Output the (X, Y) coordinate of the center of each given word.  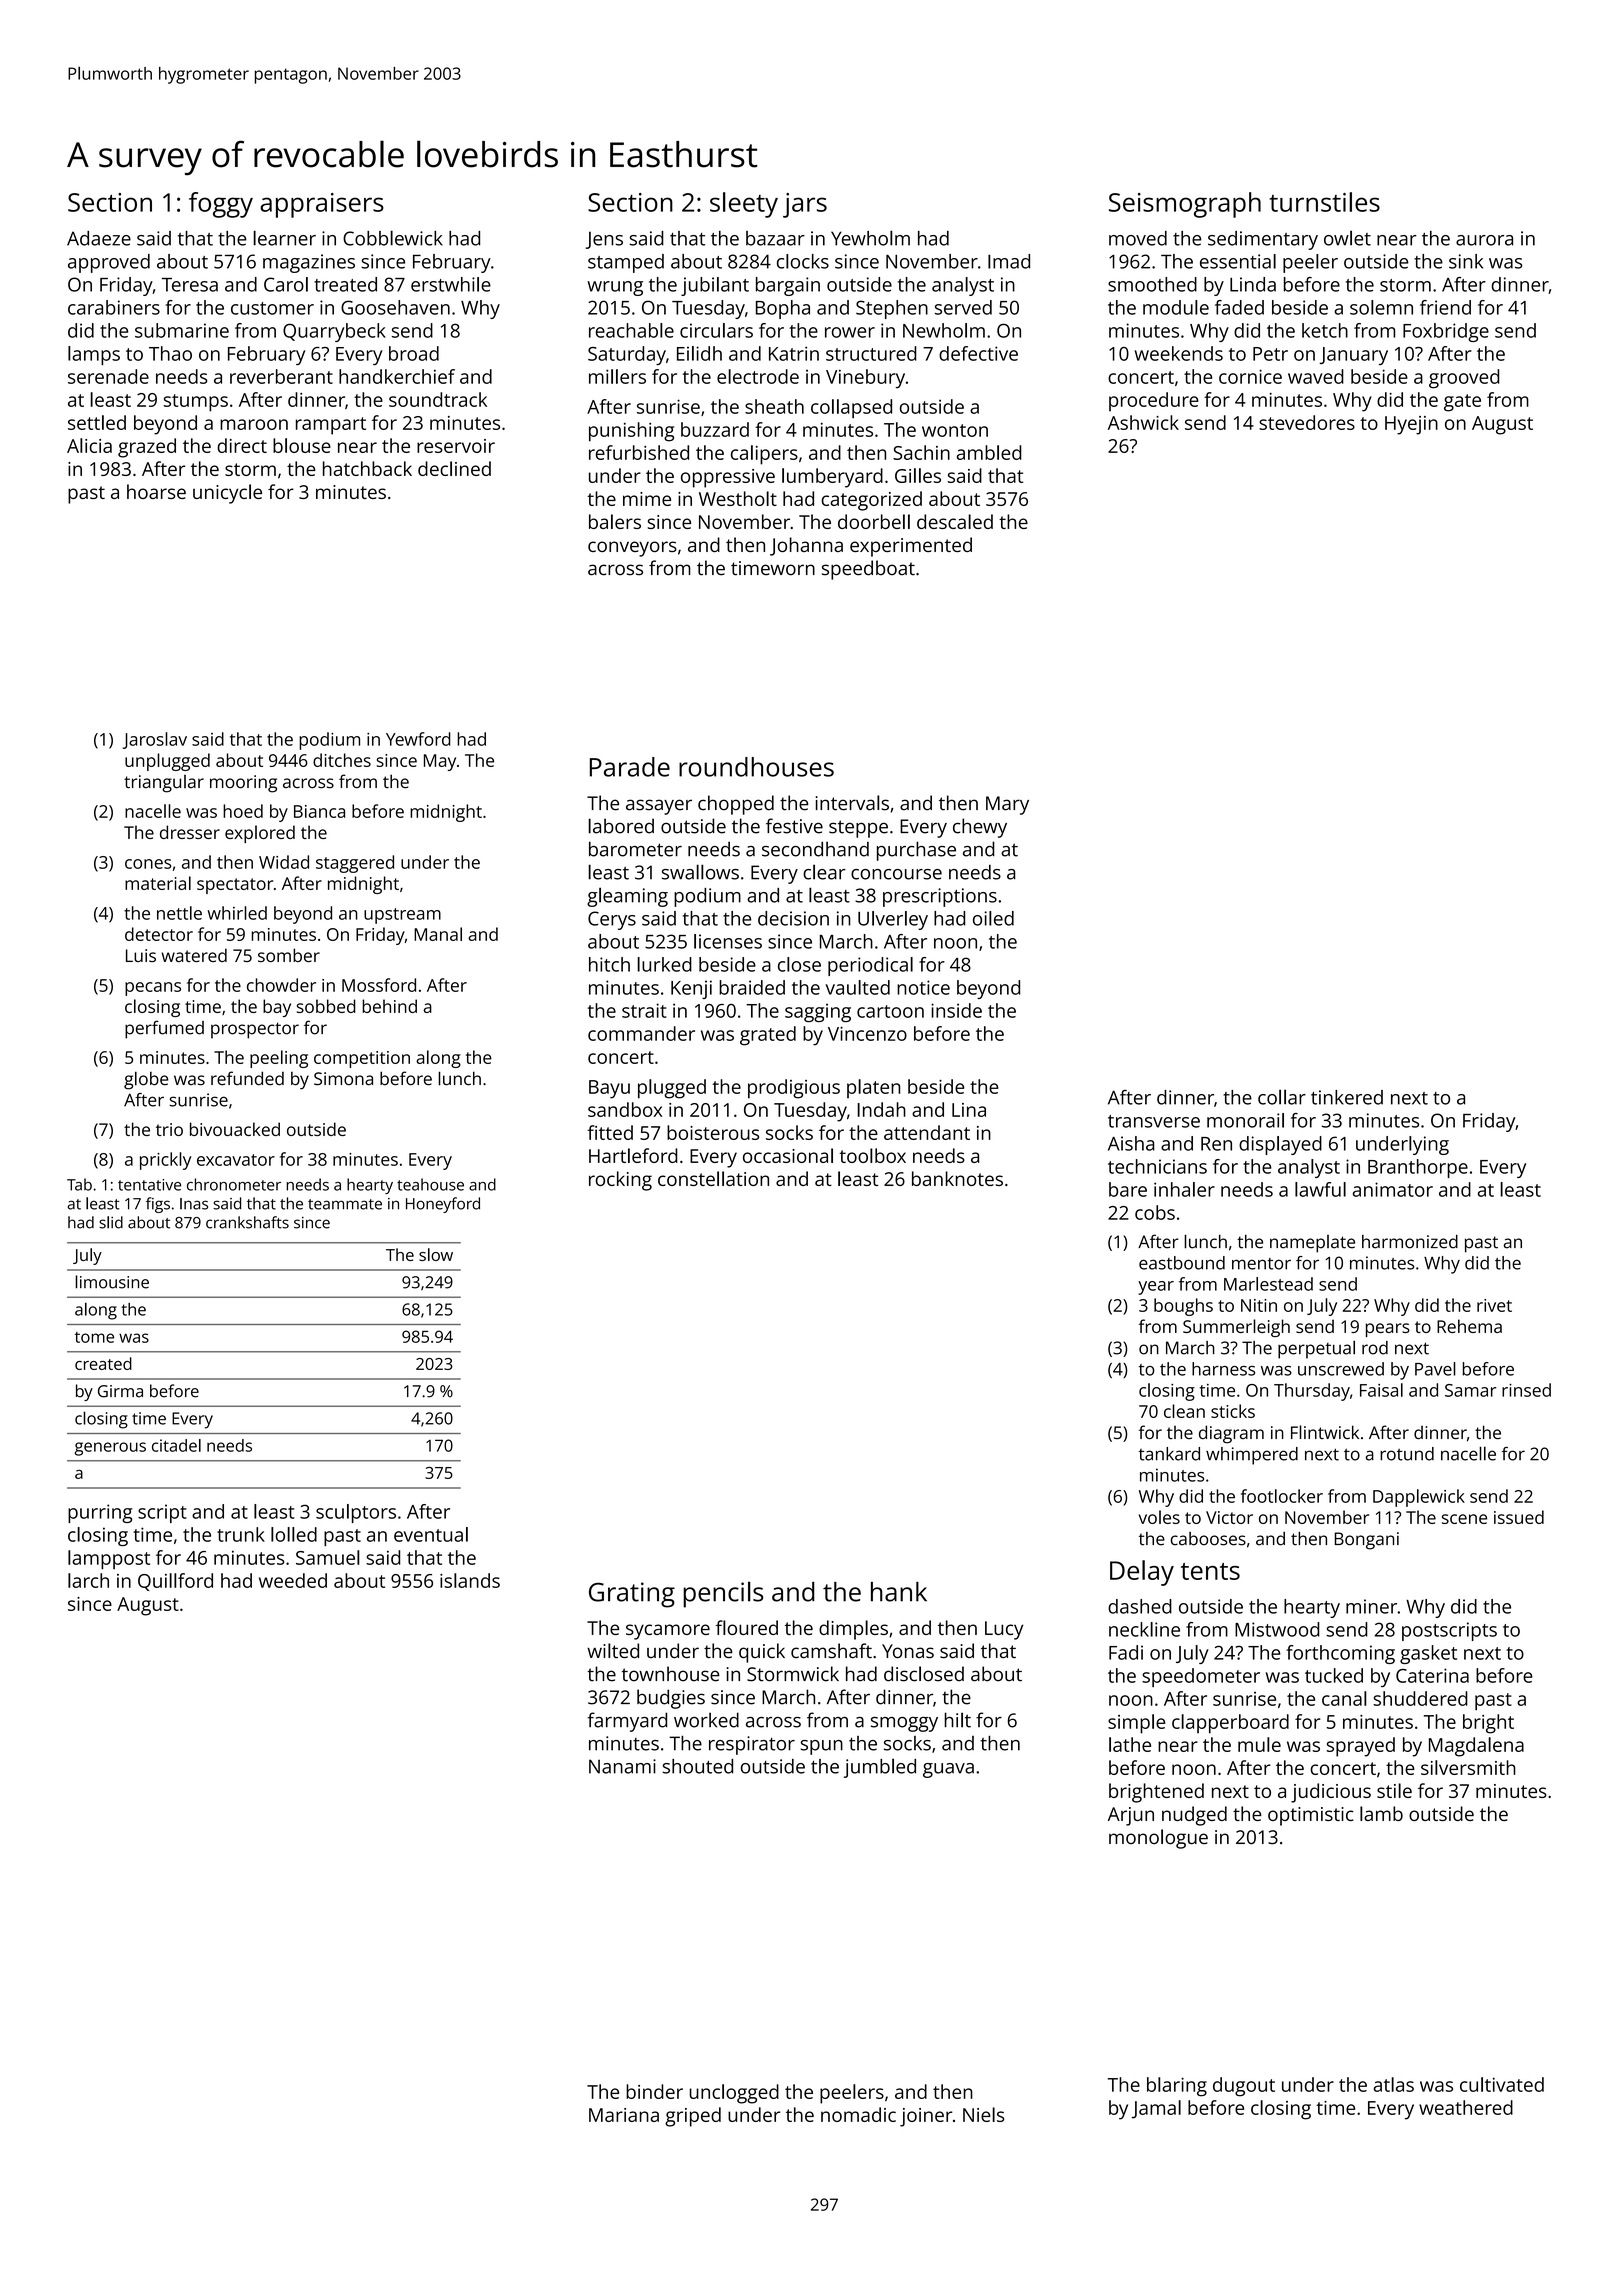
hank (899, 1592)
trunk (241, 1534)
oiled (993, 918)
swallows (700, 872)
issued (1519, 1517)
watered (194, 955)
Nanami (622, 1766)
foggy (221, 205)
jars (805, 205)
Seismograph (1185, 205)
